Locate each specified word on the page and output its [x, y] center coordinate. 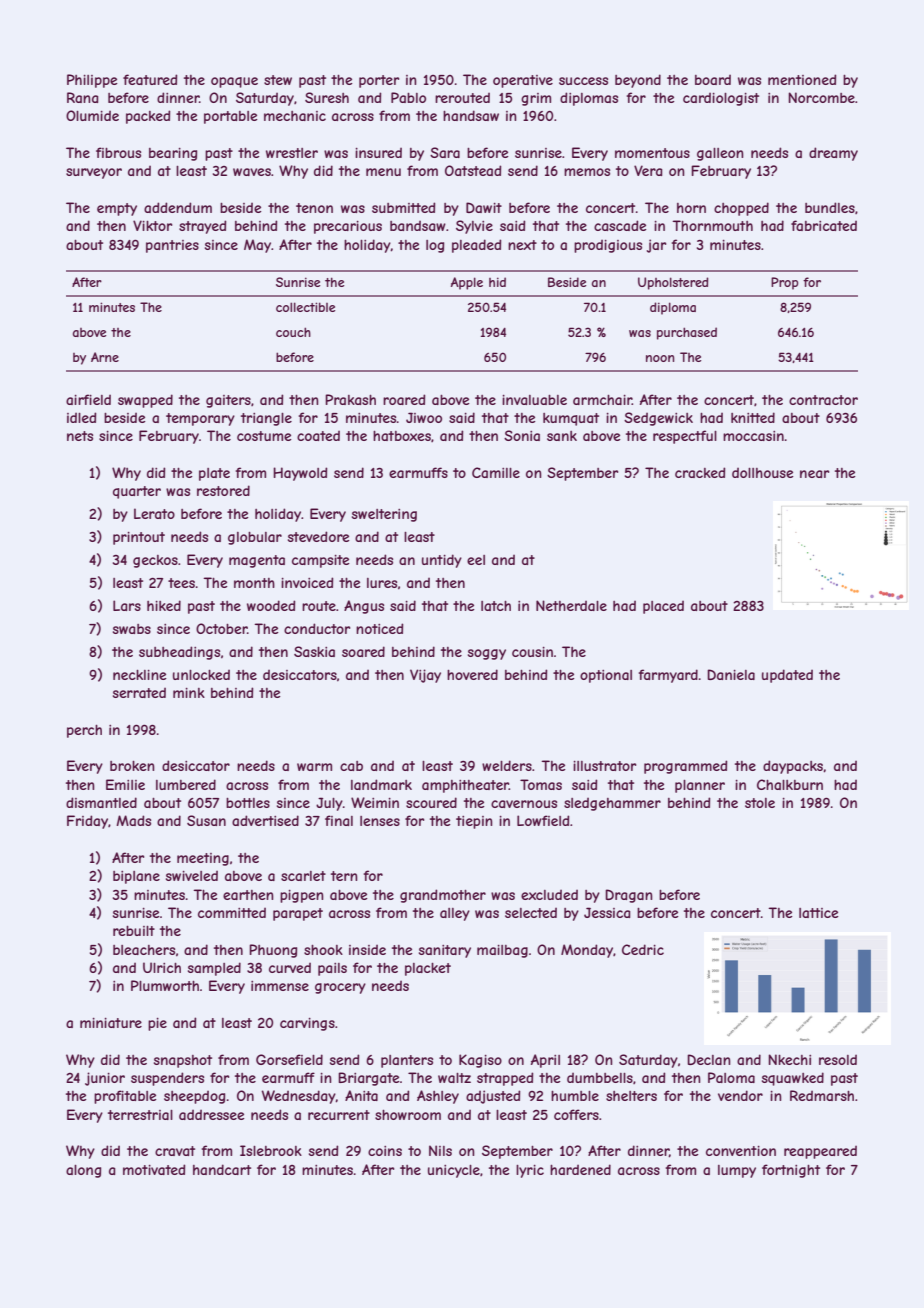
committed [232, 913]
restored [223, 490]
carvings [307, 1024]
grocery [340, 988]
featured [150, 79]
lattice [818, 913]
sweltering [384, 515]
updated [787, 676]
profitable [125, 1097]
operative [523, 81]
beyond [638, 81]
